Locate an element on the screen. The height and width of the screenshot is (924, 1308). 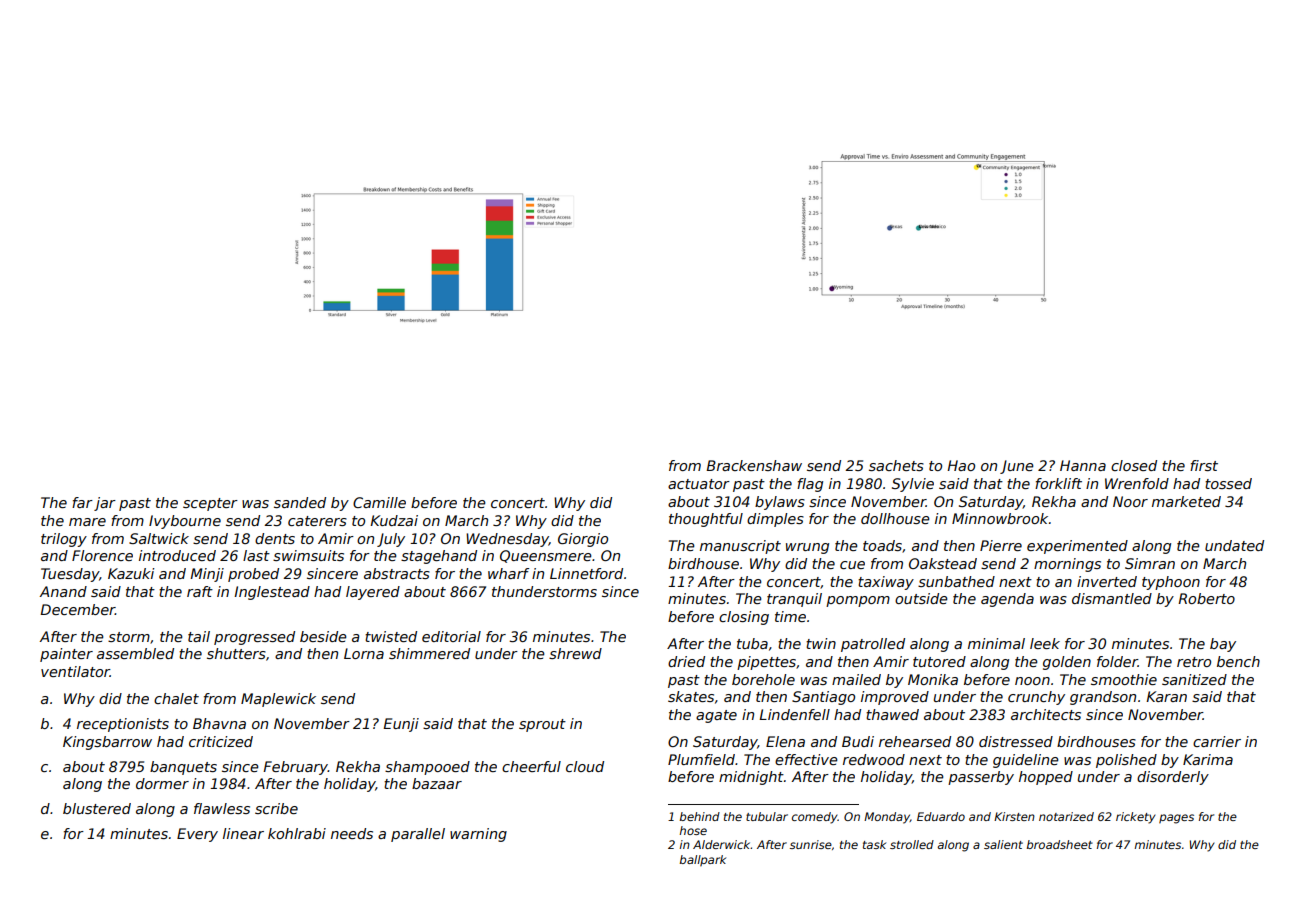
marketed is located at coordinates (1186, 501).
